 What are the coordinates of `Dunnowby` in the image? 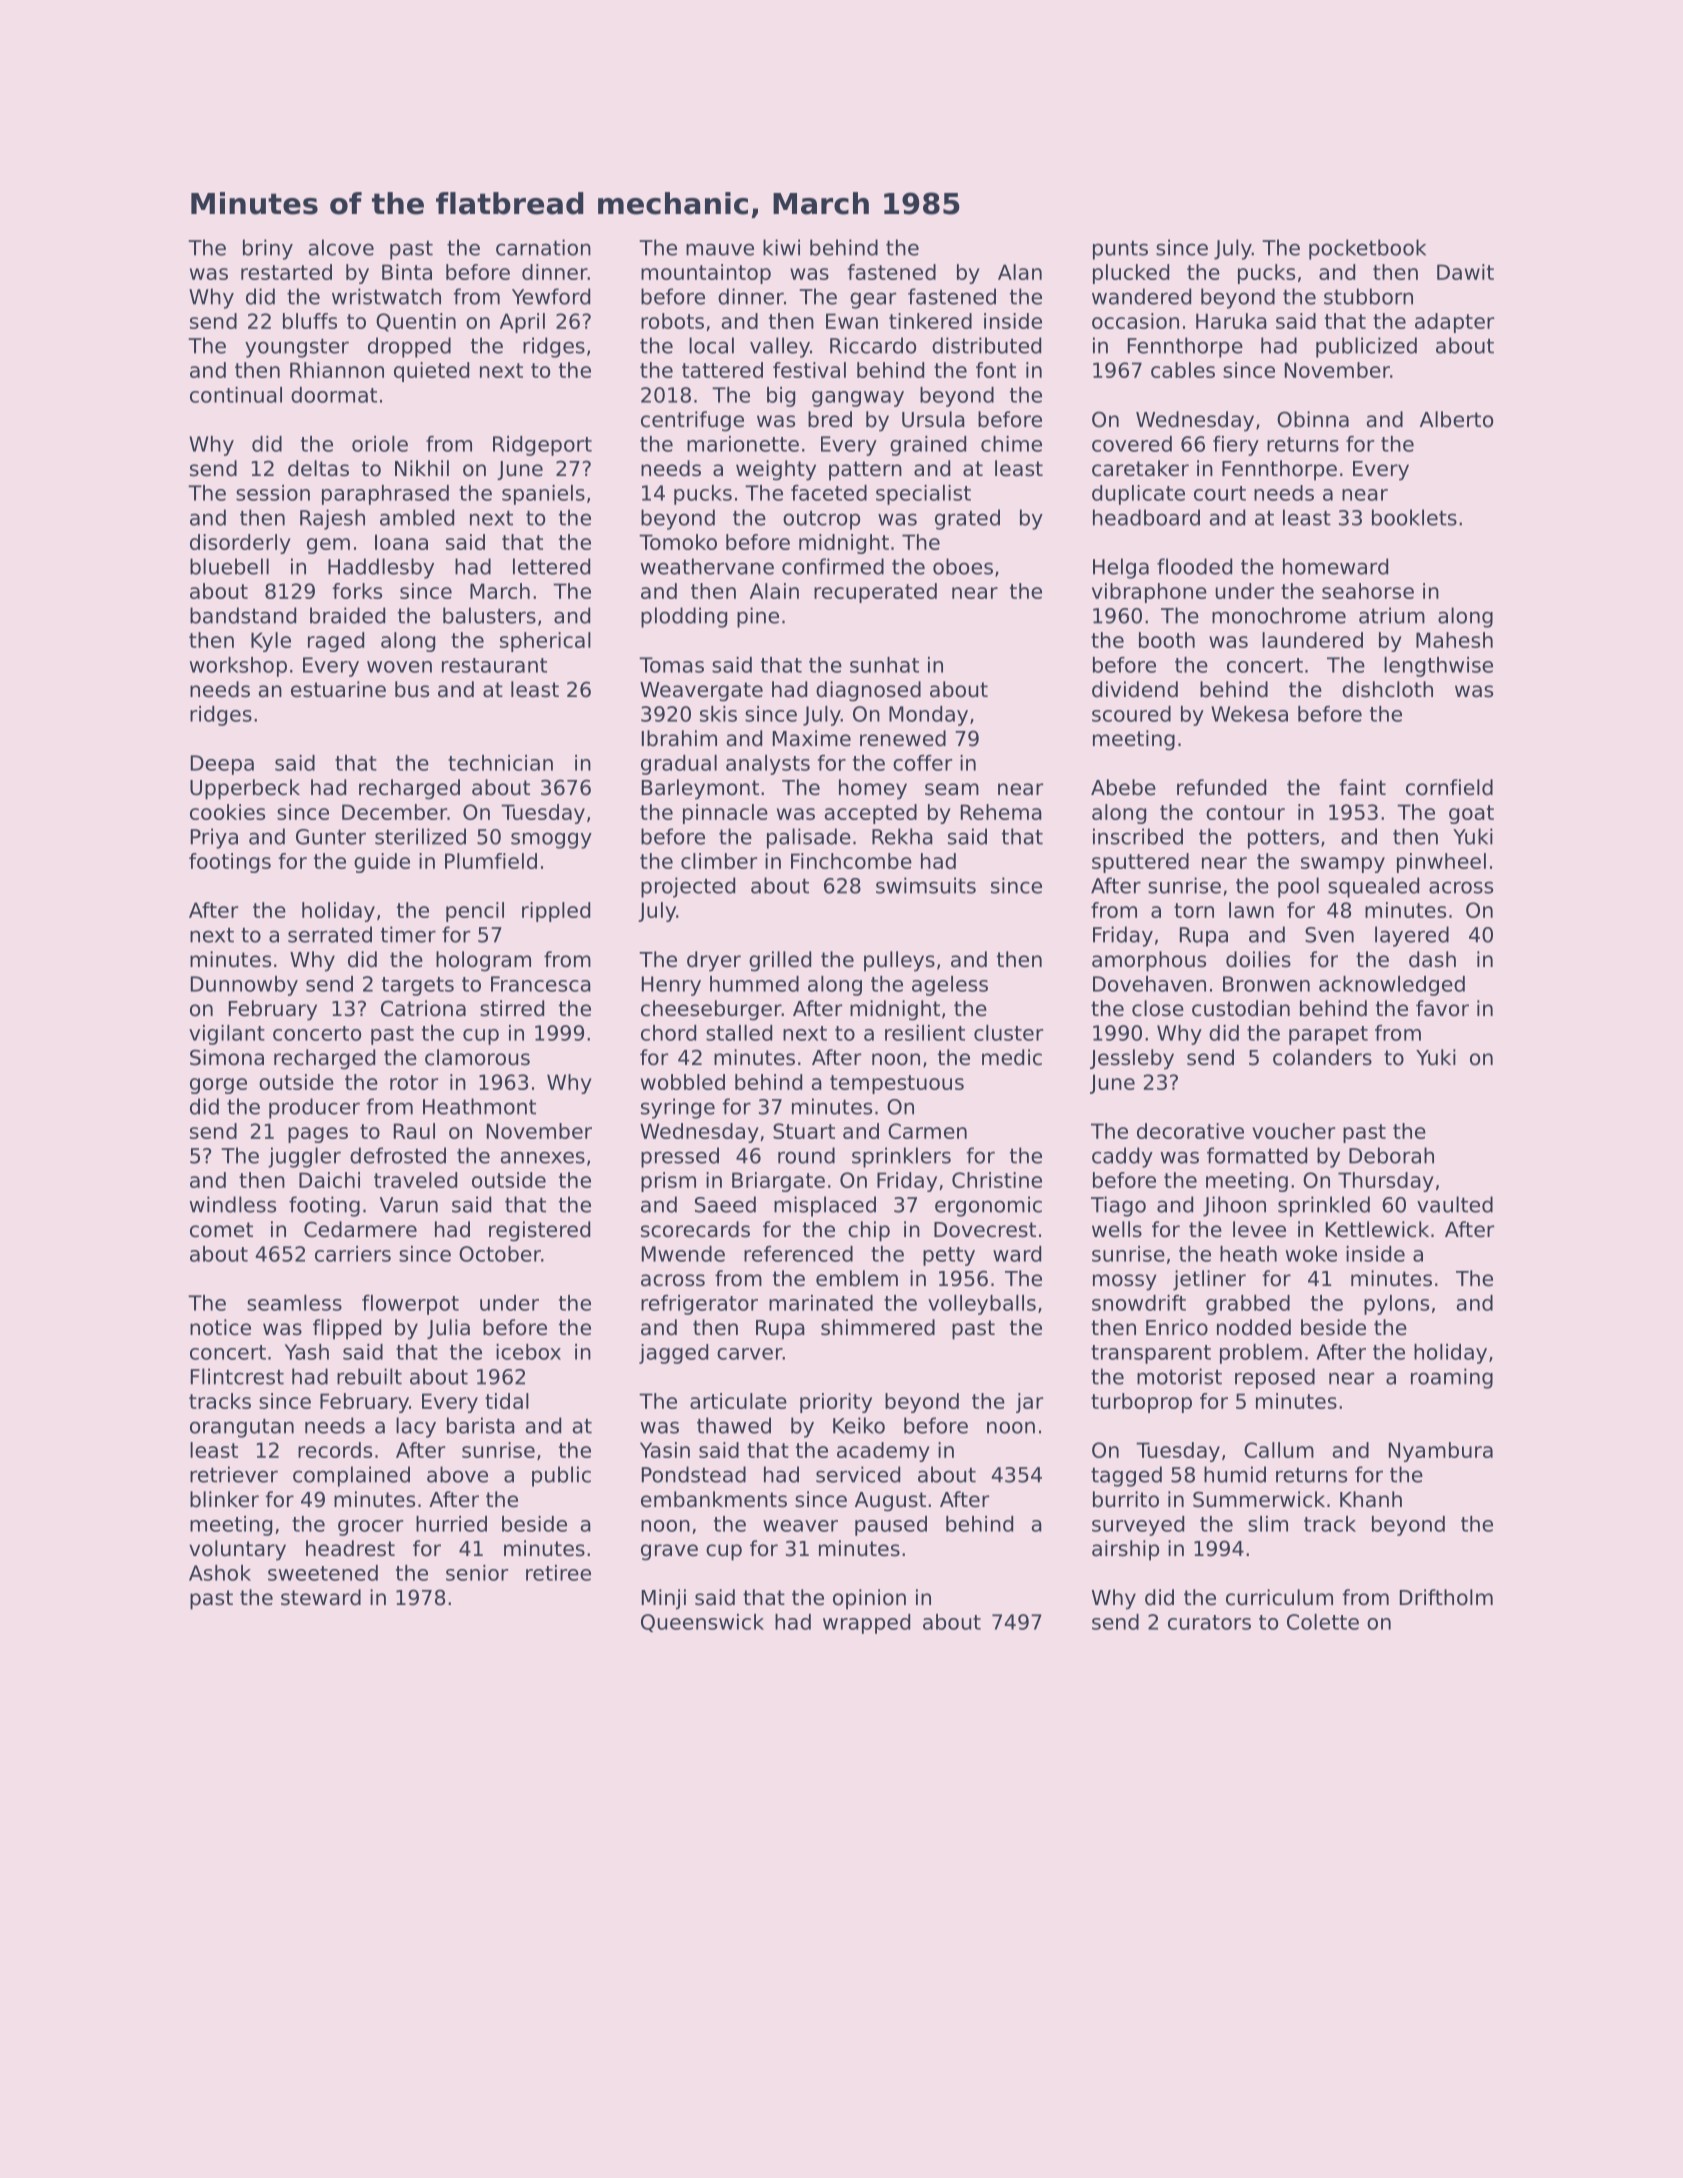 It's located at (244, 986).
